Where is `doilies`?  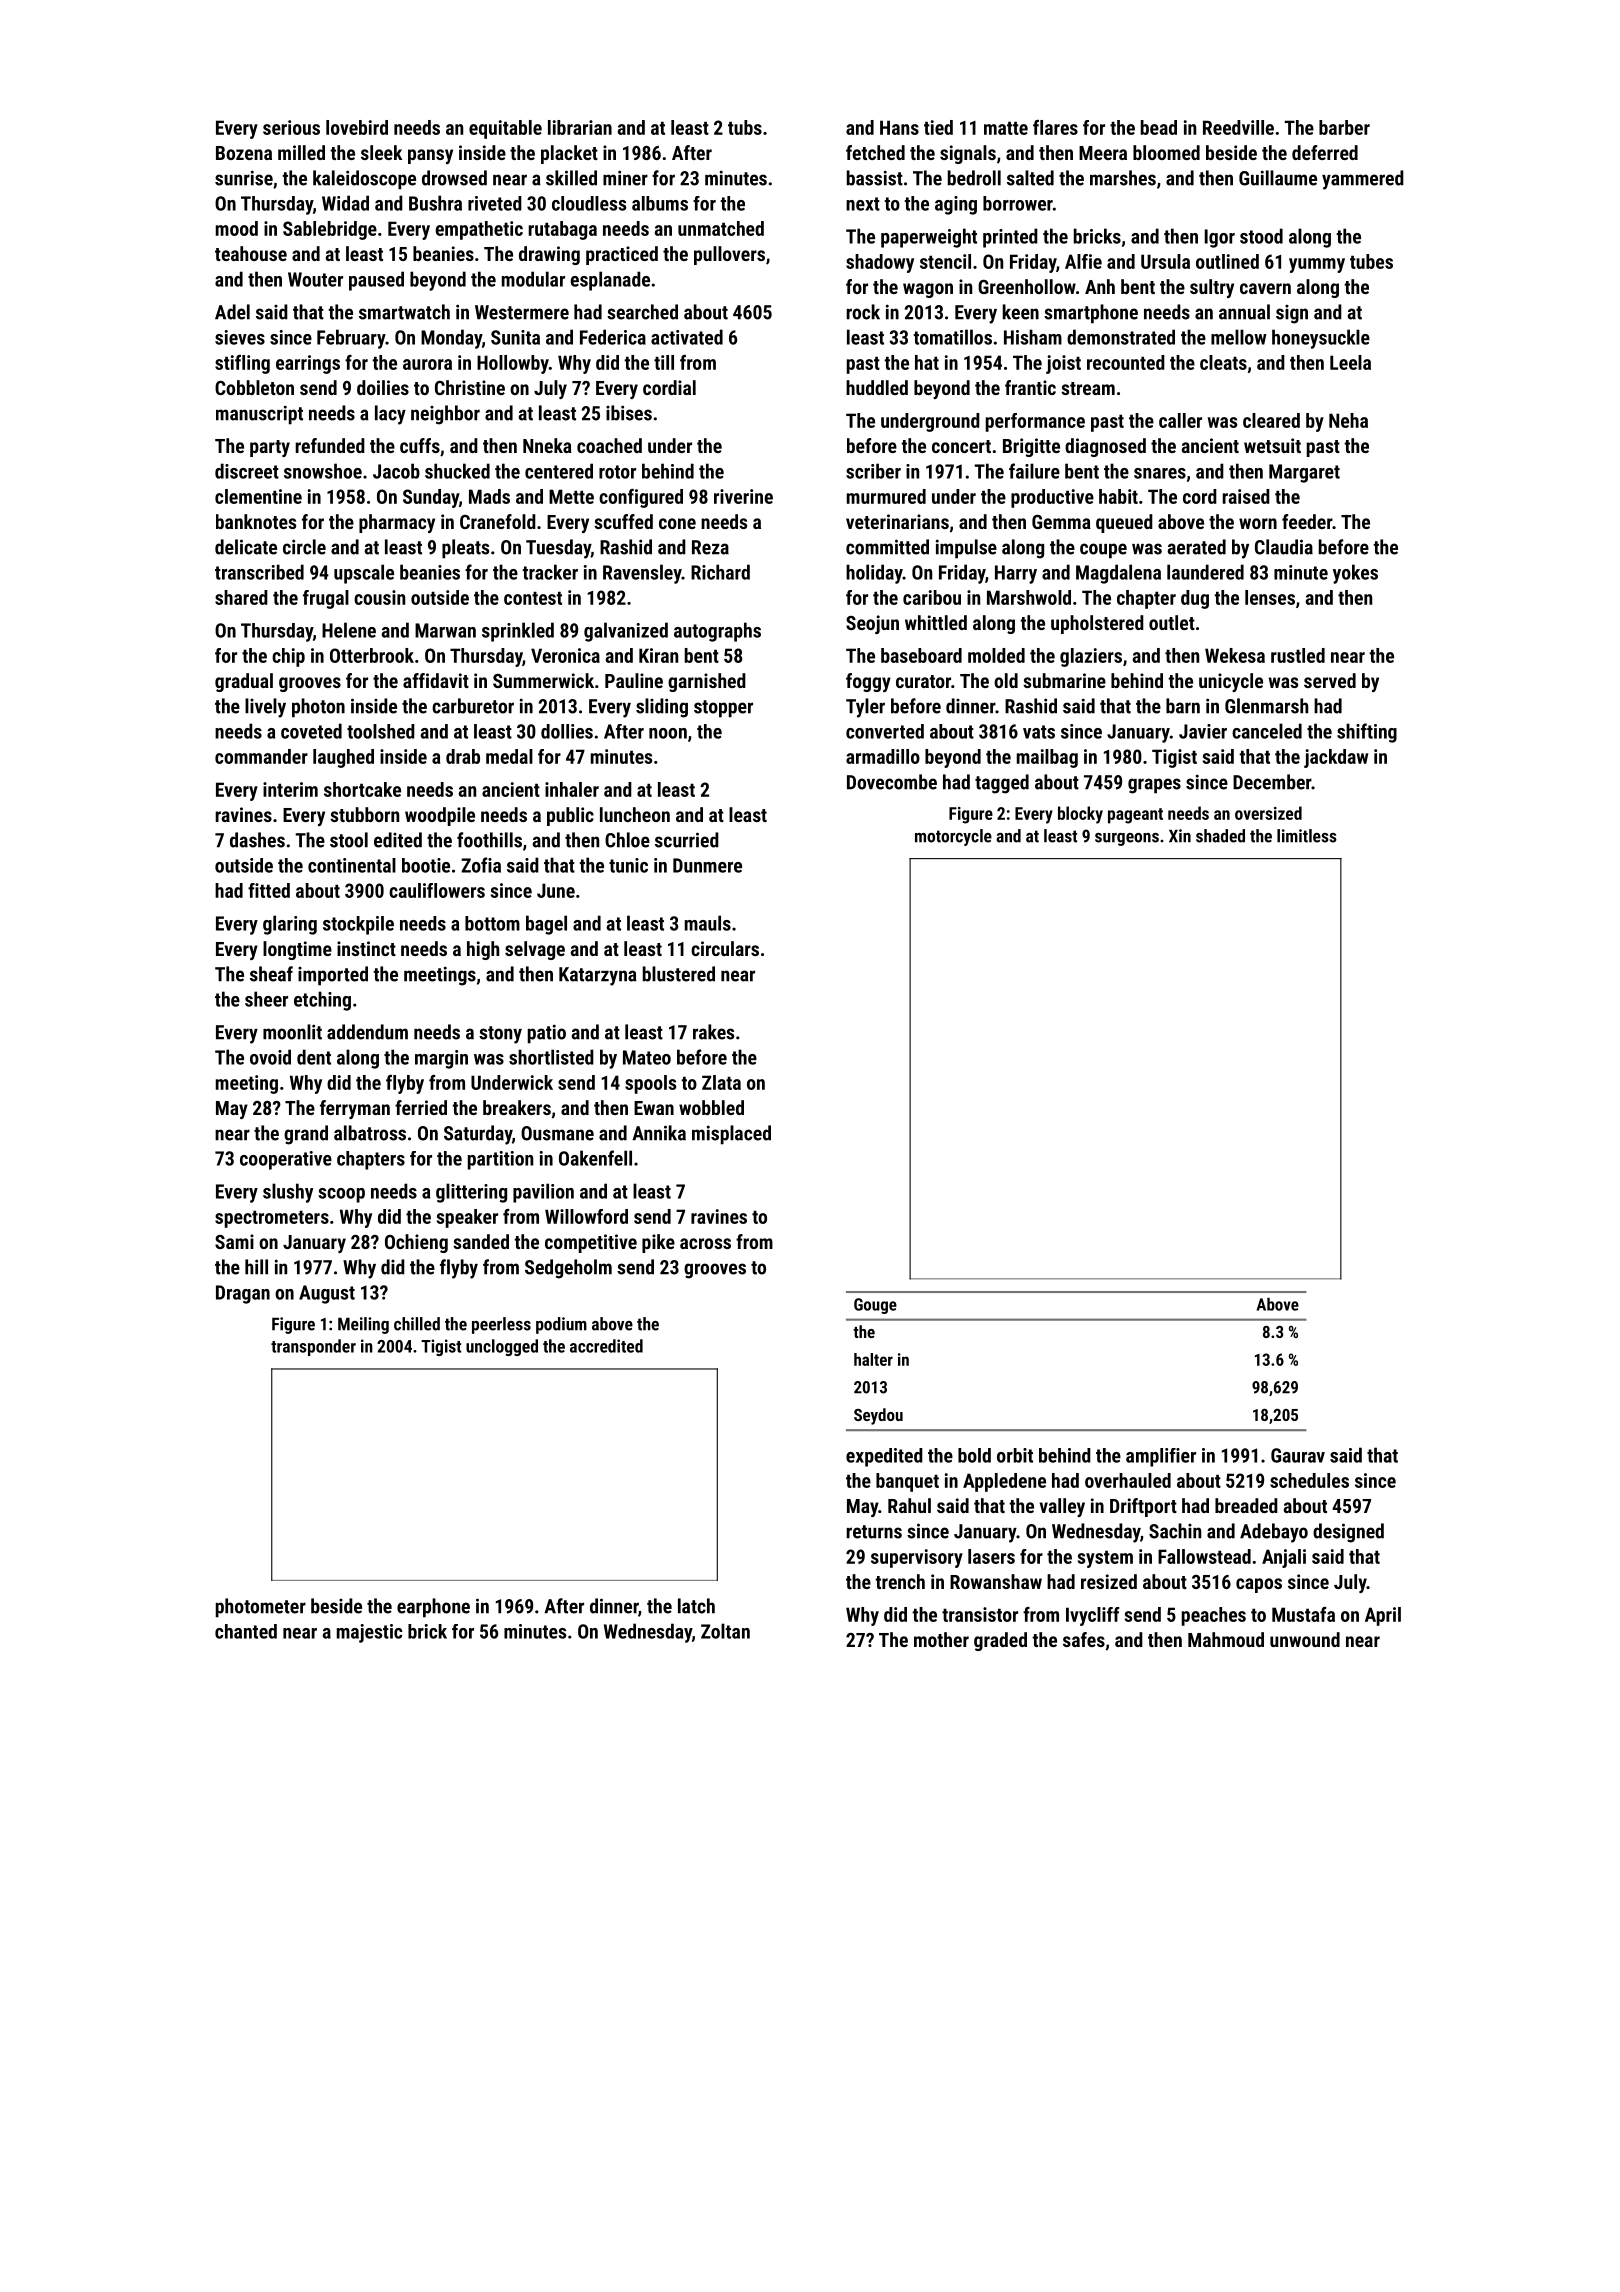
doilies is located at coordinates (383, 387).
